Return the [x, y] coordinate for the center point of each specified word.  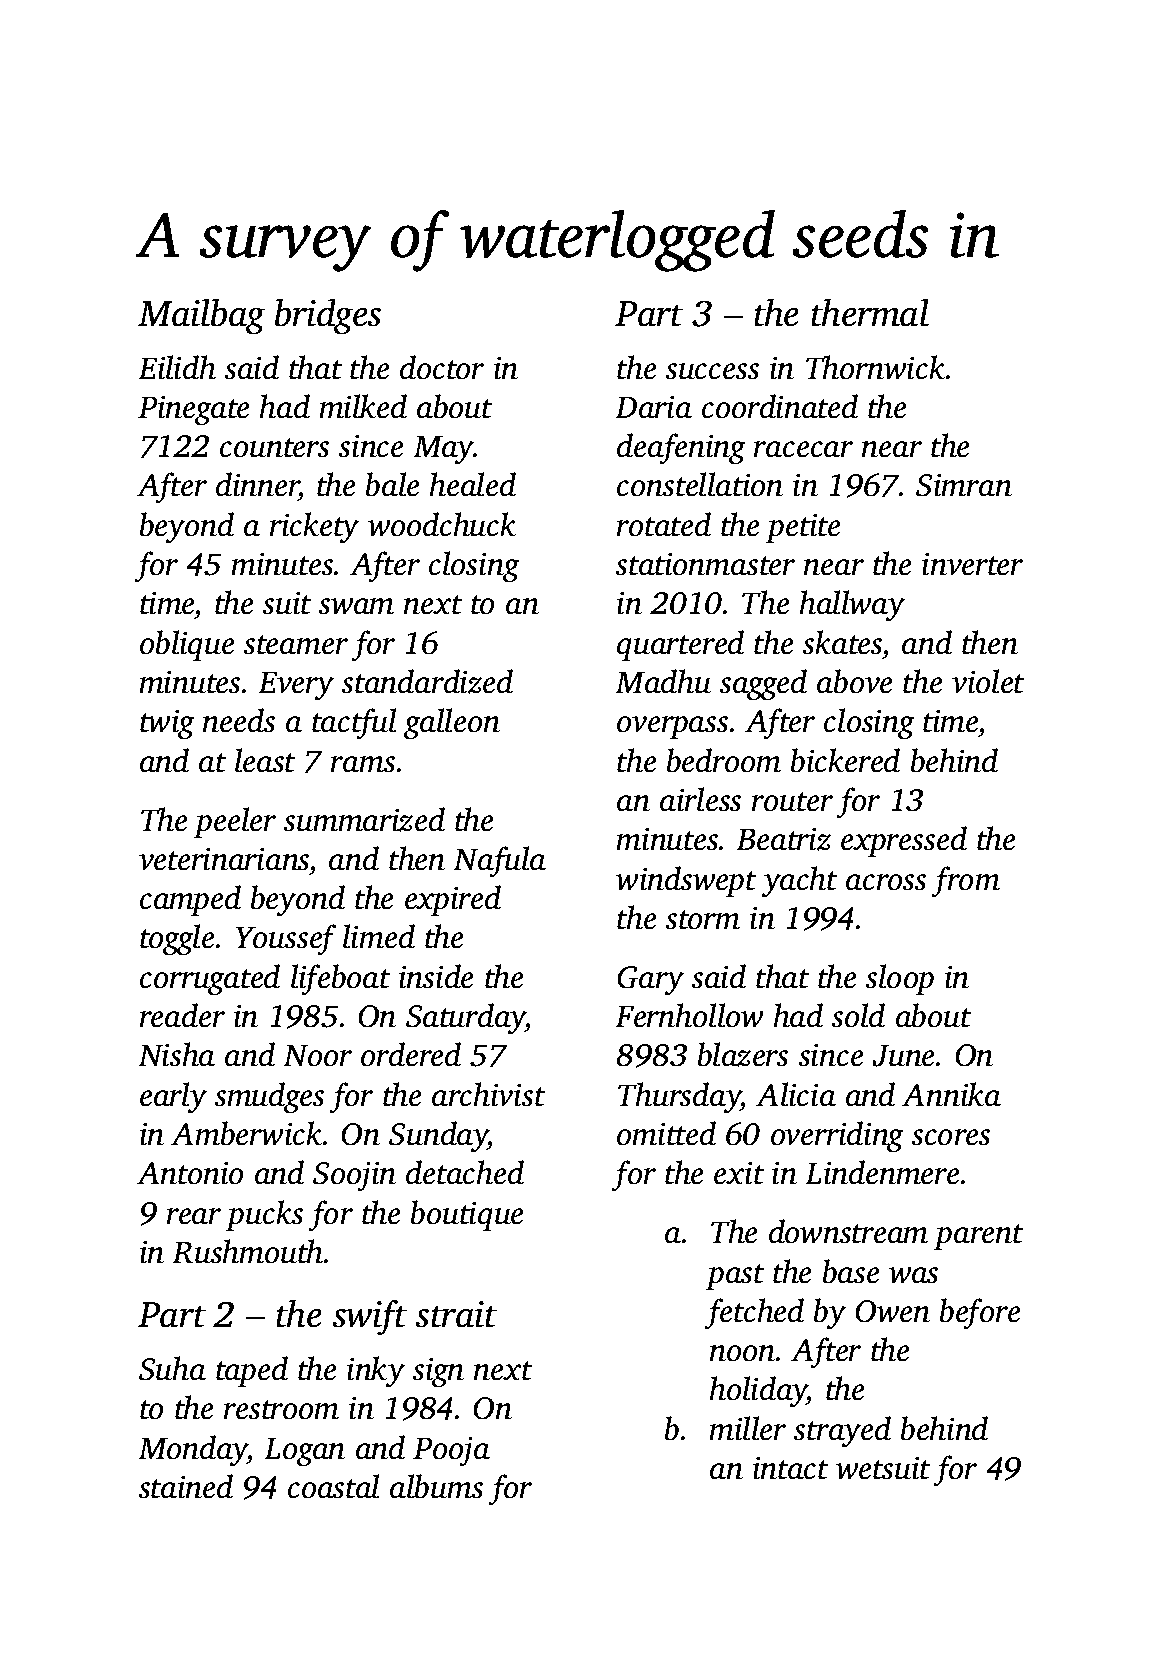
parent [978, 1237]
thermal [870, 312]
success [712, 371]
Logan [304, 1452]
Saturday [465, 1019]
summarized [364, 819]
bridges [328, 316]
